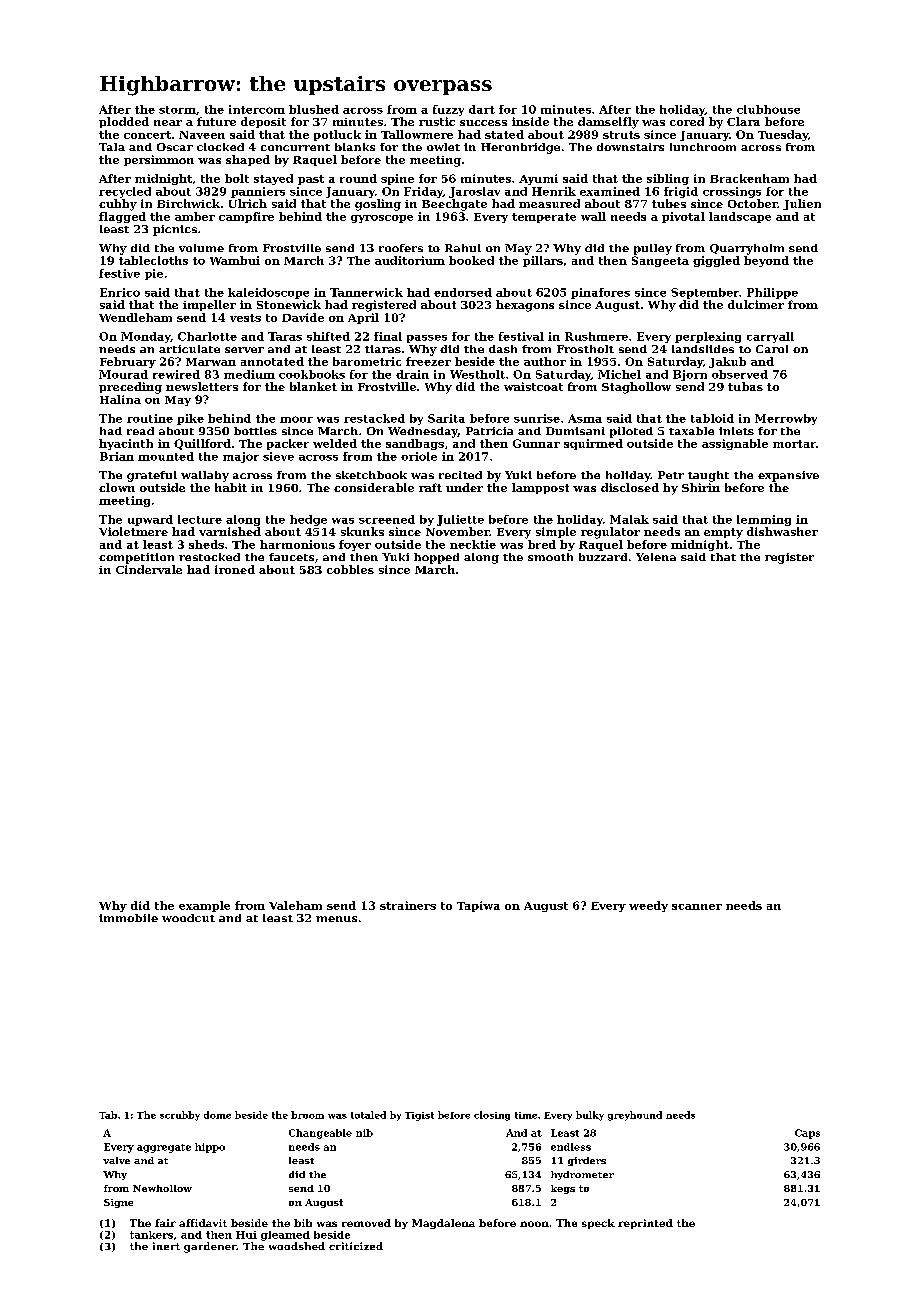 The height and width of the page is (1308, 924). I want to click on Naveen, so click(202, 135).
